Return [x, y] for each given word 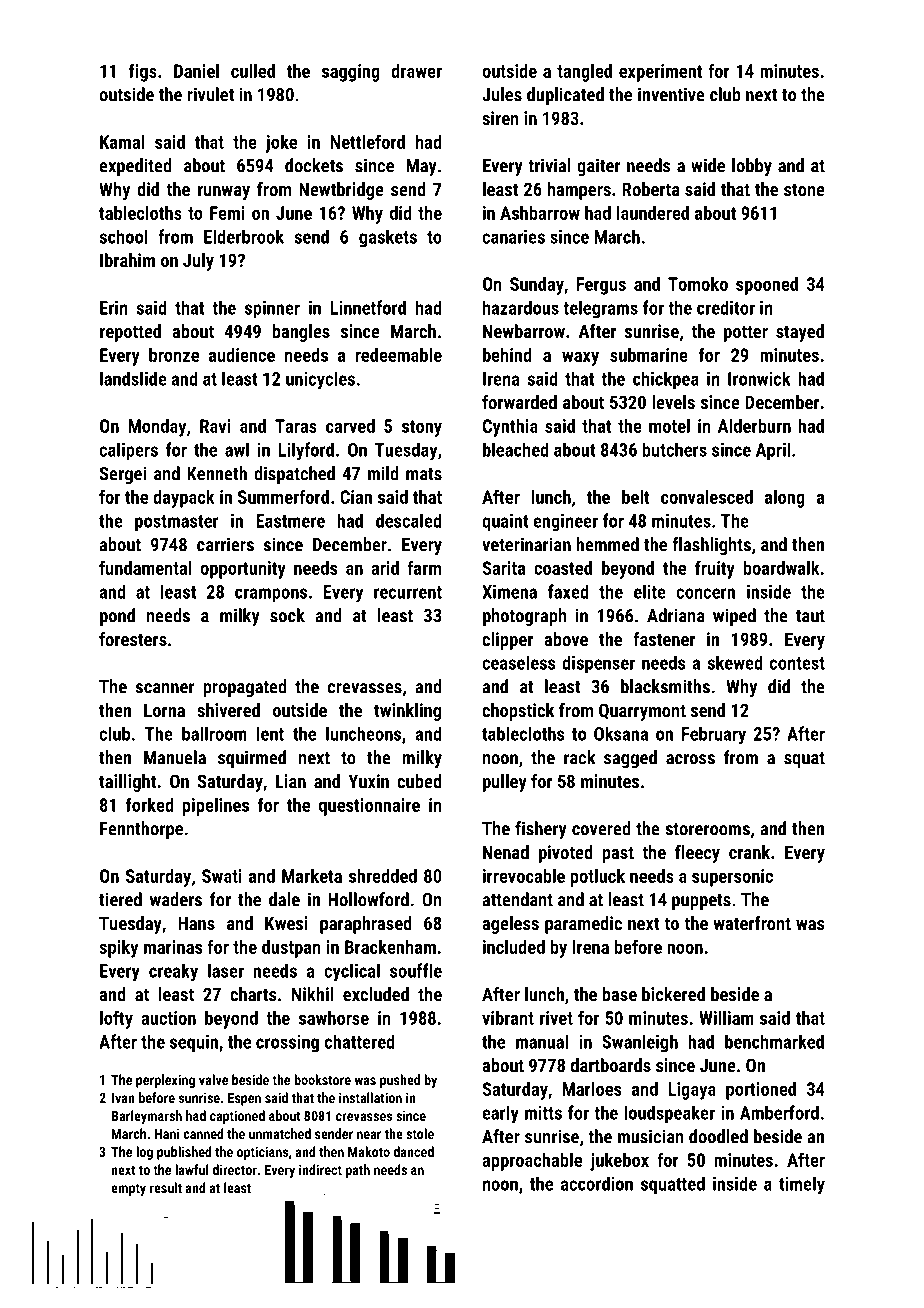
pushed [400, 1081]
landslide [133, 378]
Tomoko [698, 284]
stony [422, 428]
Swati [222, 876]
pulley [505, 783]
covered [601, 828]
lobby [752, 167]
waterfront [752, 923]
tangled [584, 73]
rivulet [210, 94]
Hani [167, 1133]
